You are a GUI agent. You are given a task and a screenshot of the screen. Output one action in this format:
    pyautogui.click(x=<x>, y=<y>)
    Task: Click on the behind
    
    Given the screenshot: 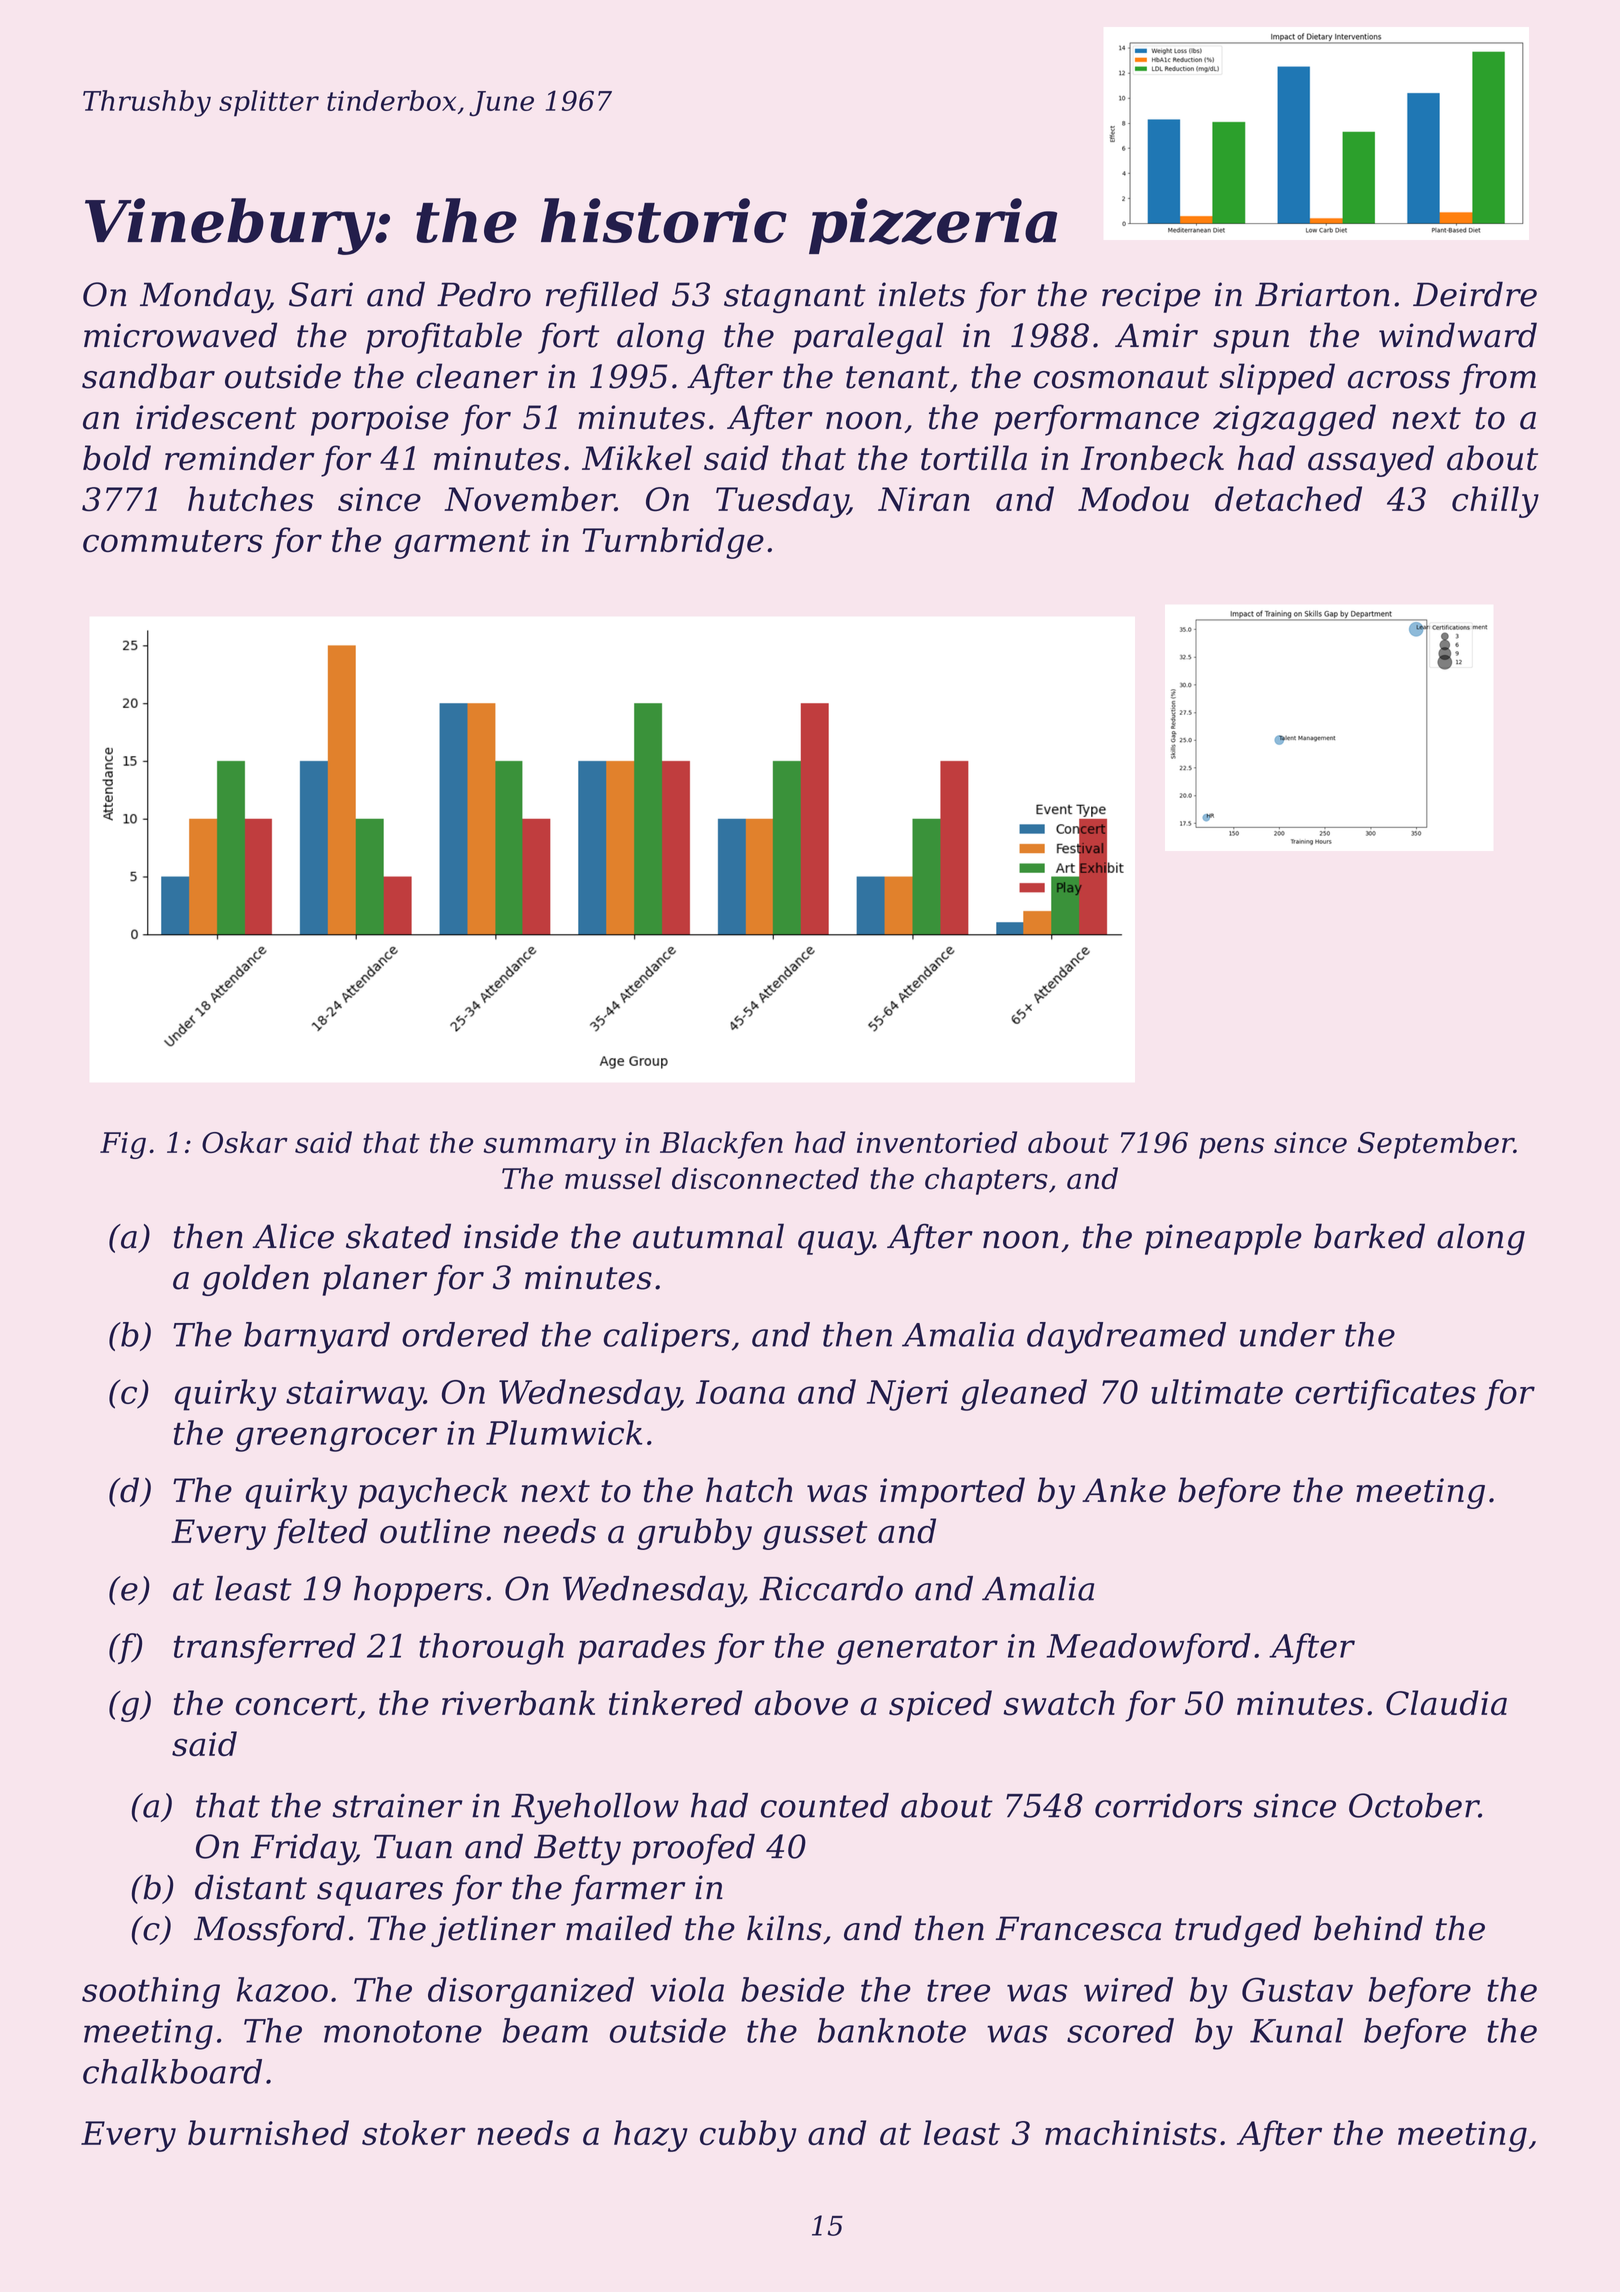 What is the action you would take?
    pyautogui.click(x=1368, y=1928)
